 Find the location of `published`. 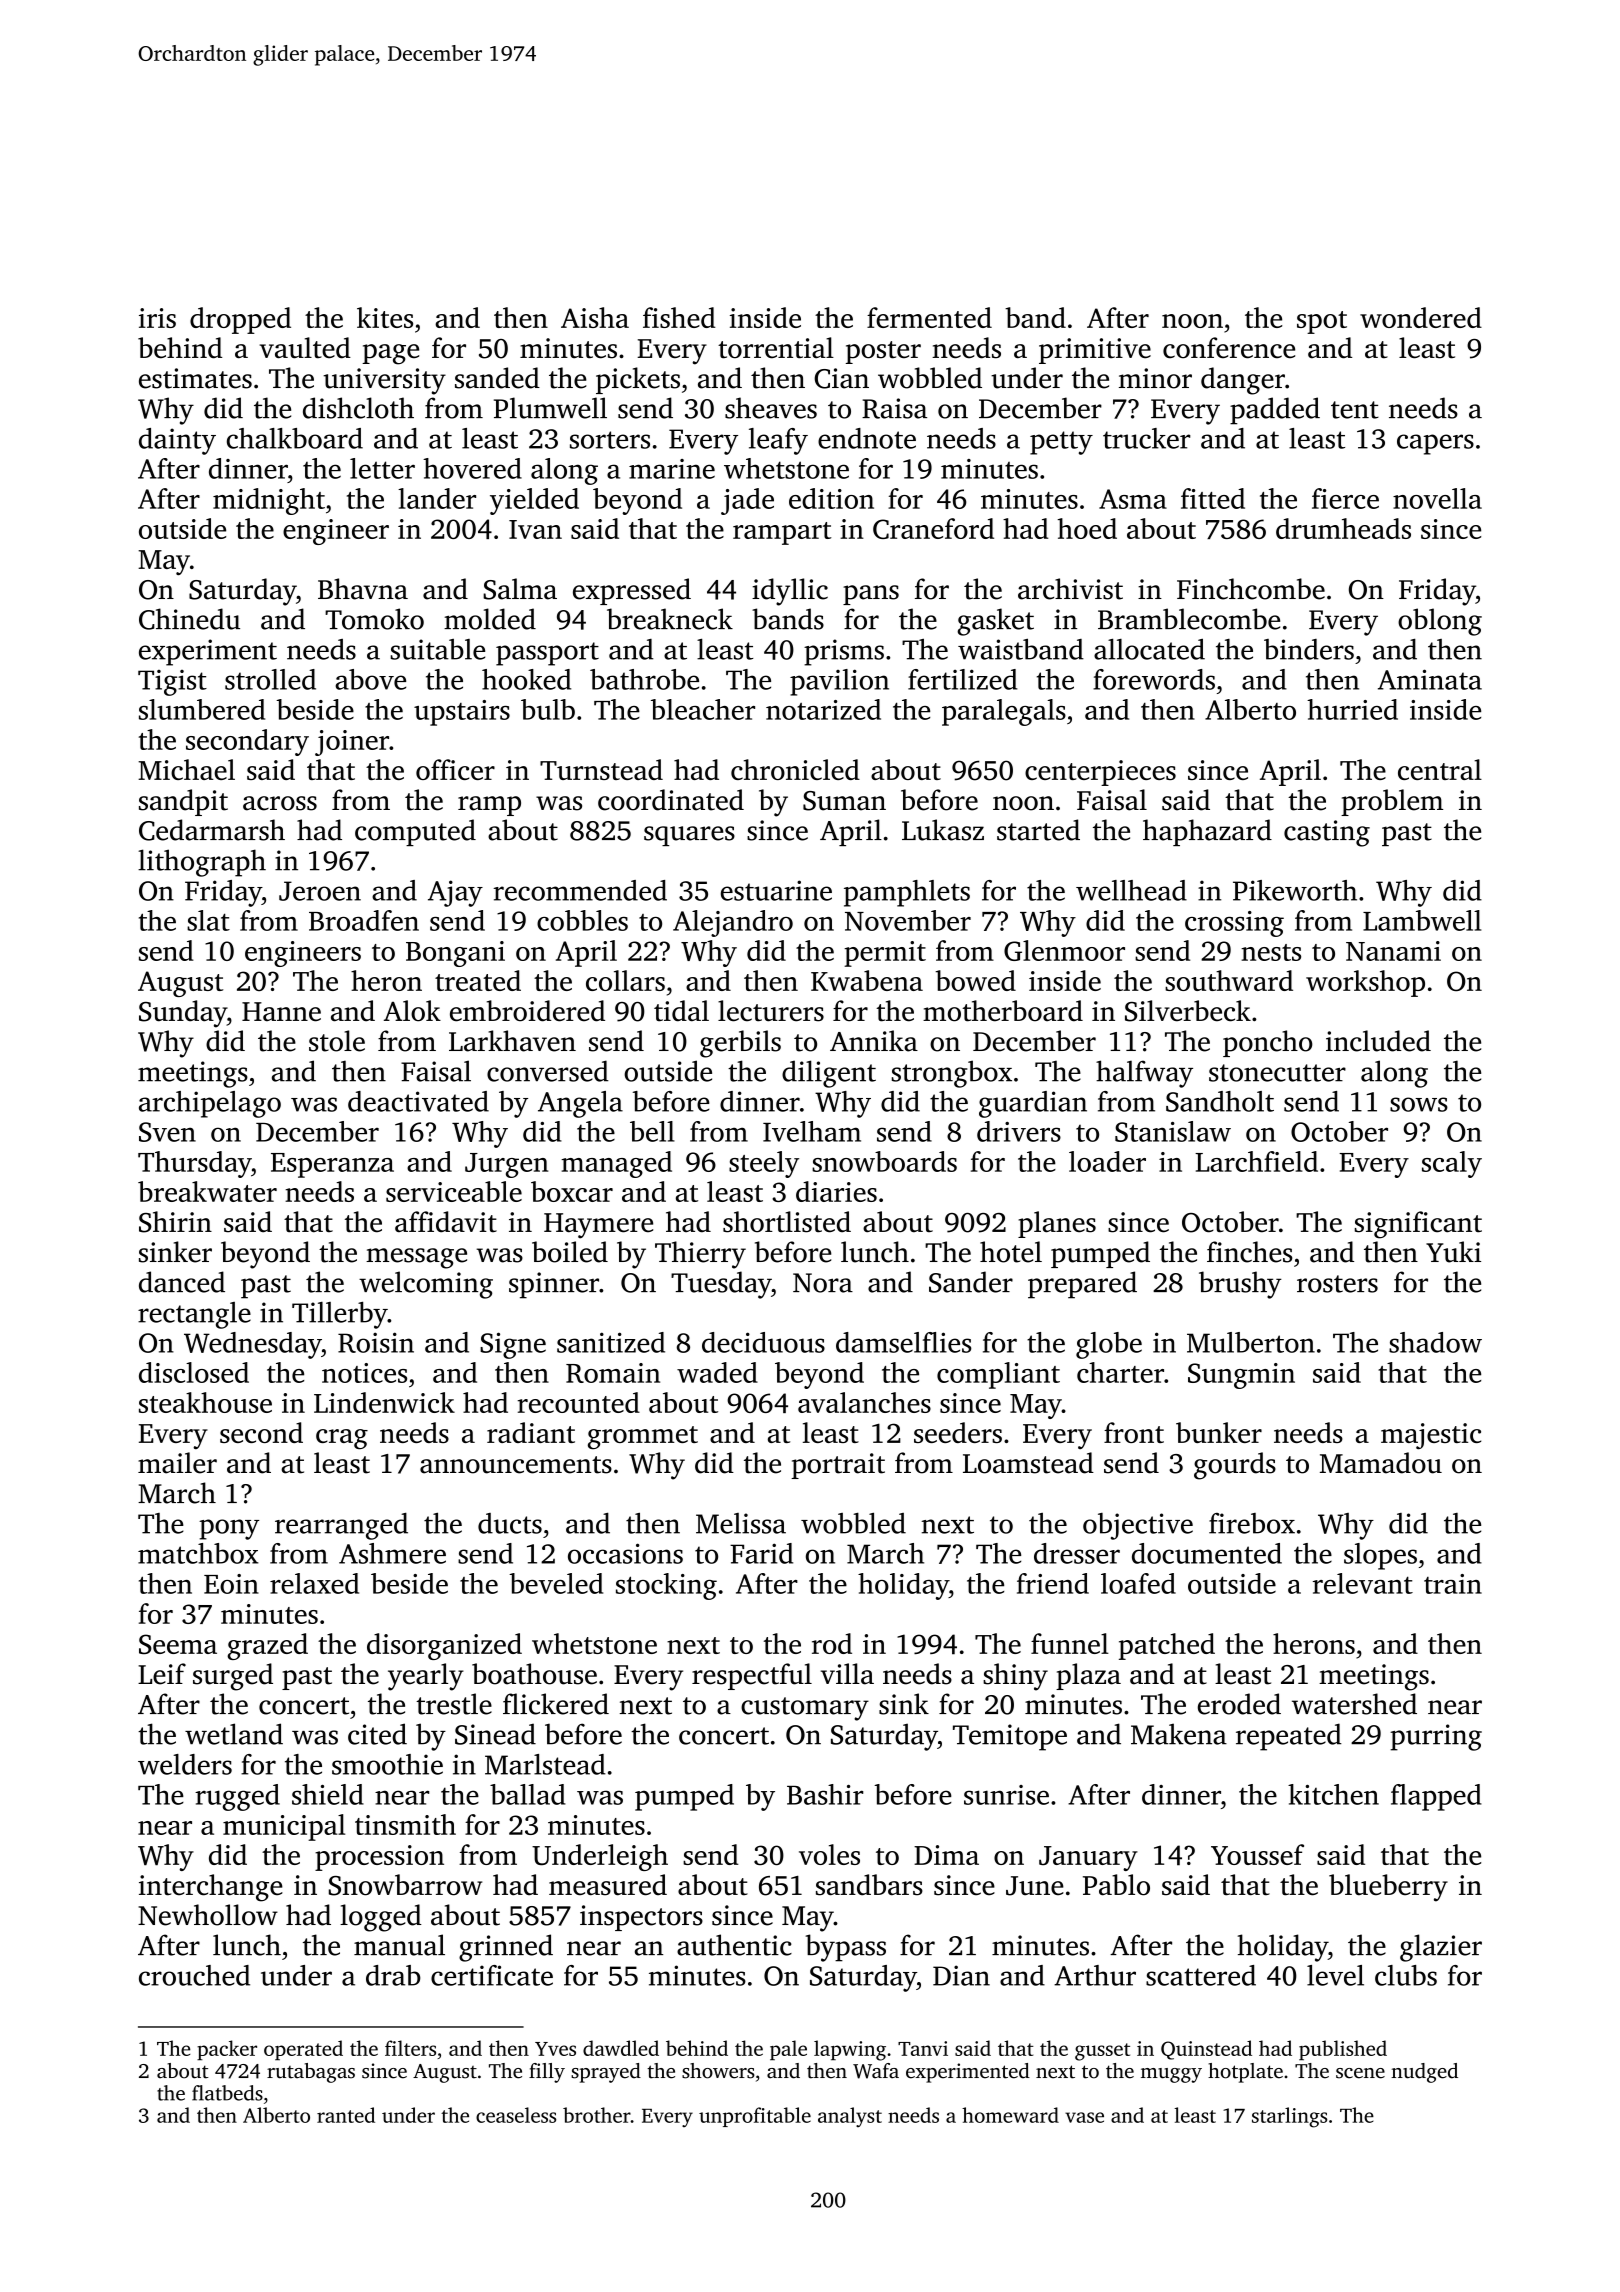

published is located at coordinates (1343, 2050).
